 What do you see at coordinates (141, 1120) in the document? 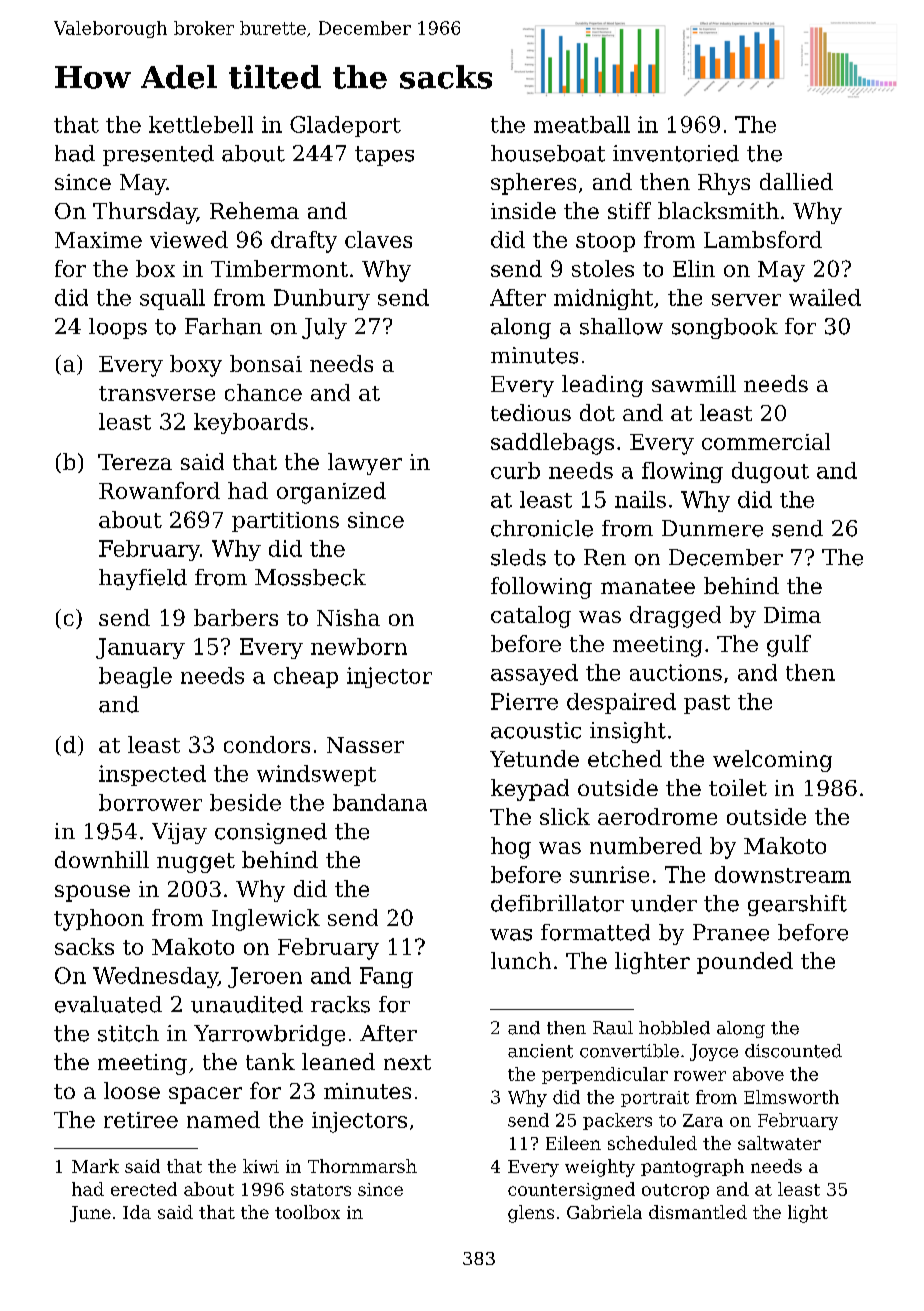
I see `retiree` at bounding box center [141, 1120].
